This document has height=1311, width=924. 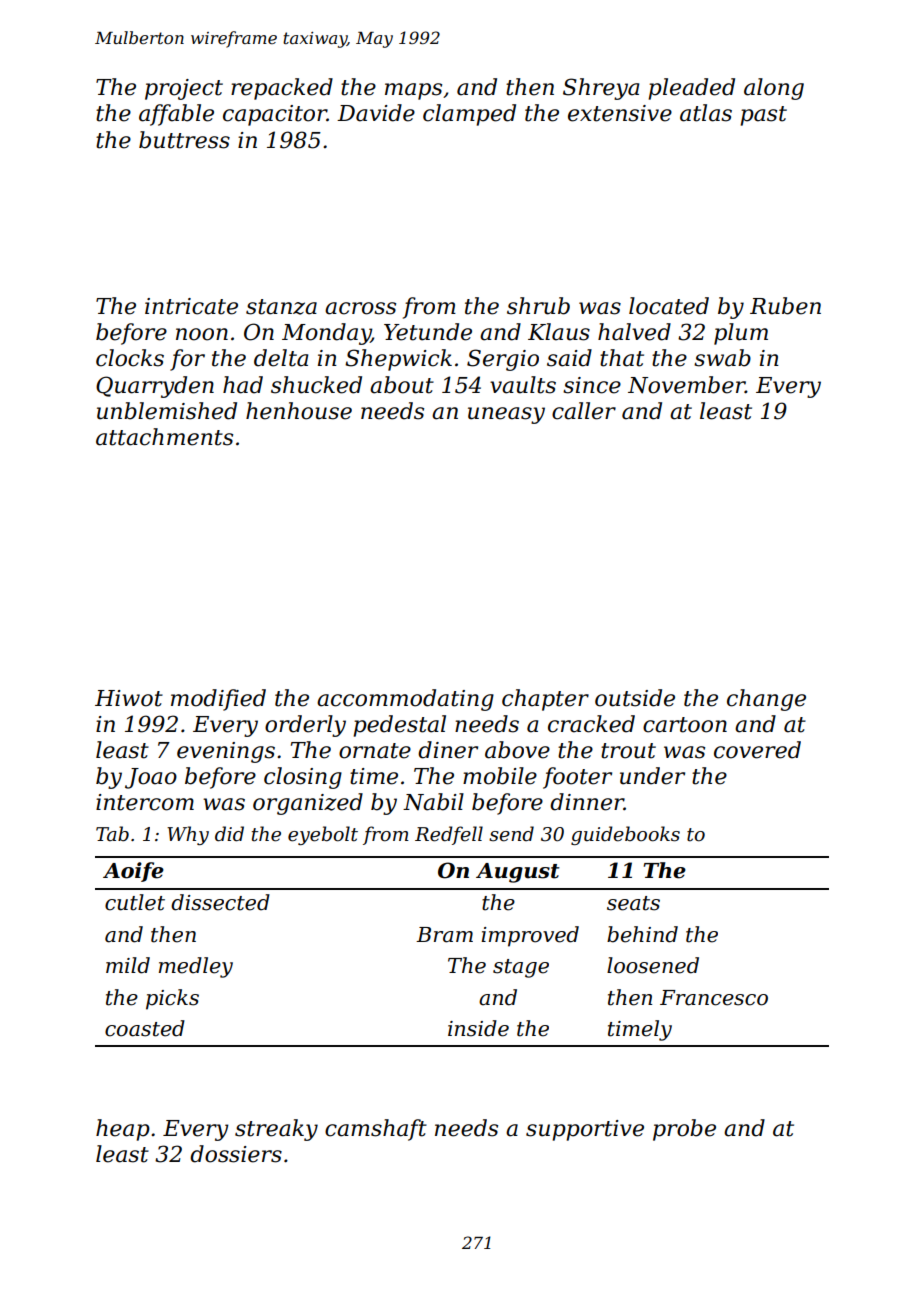 What do you see at coordinates (129, 698) in the document?
I see `Hiwot` at bounding box center [129, 698].
